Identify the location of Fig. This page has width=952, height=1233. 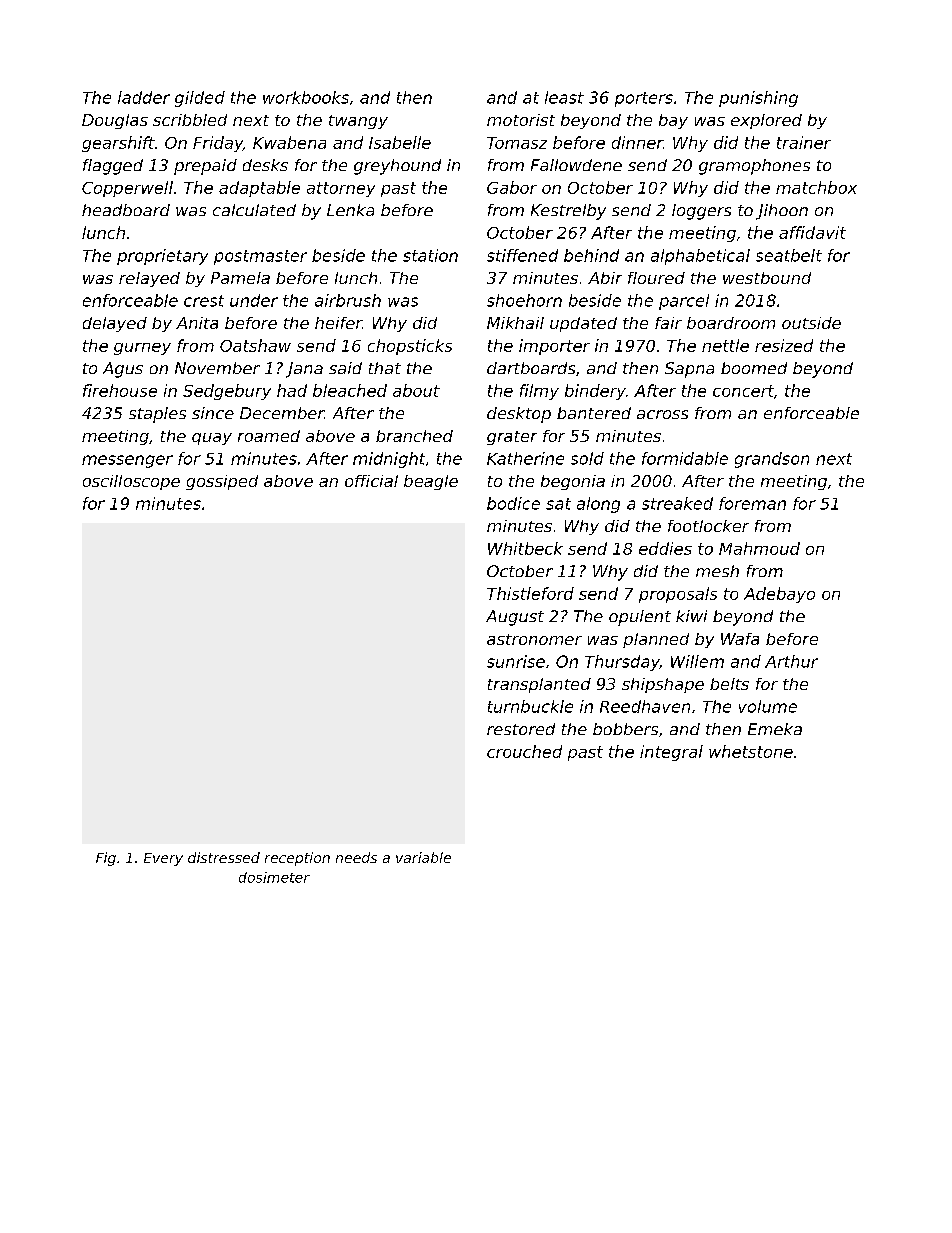
(106, 859).
